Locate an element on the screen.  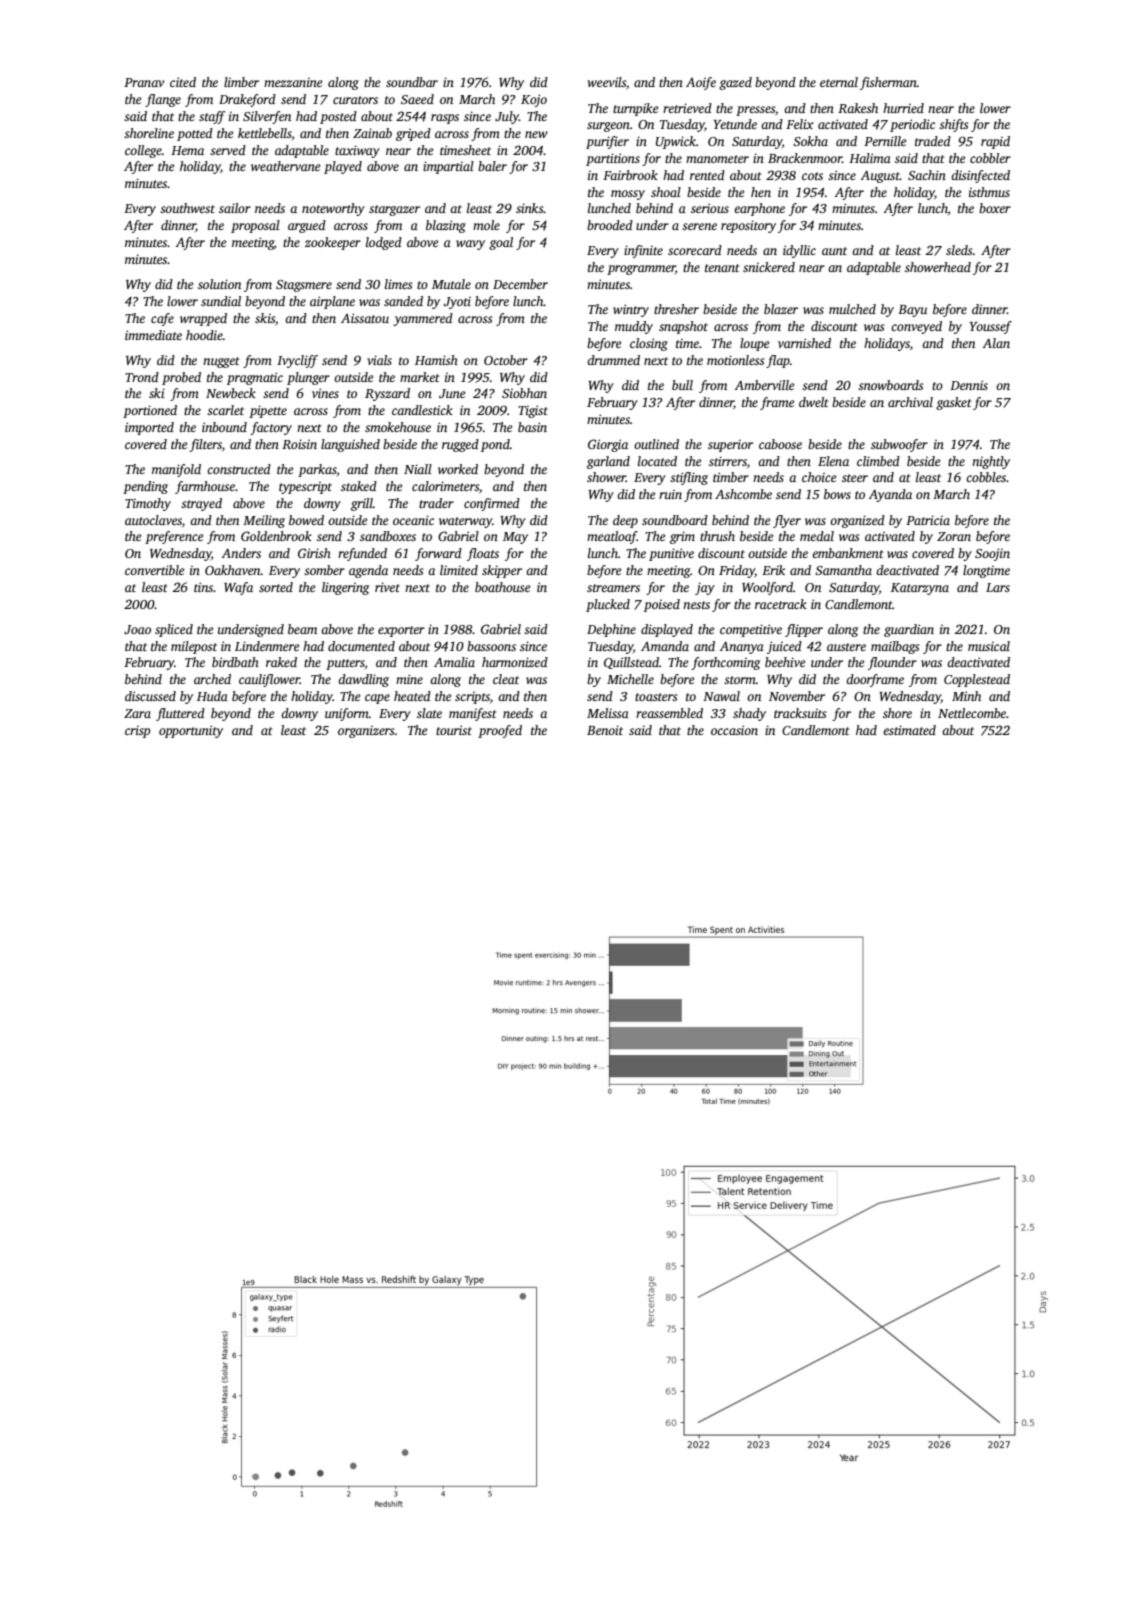
periodic is located at coordinates (912, 125).
